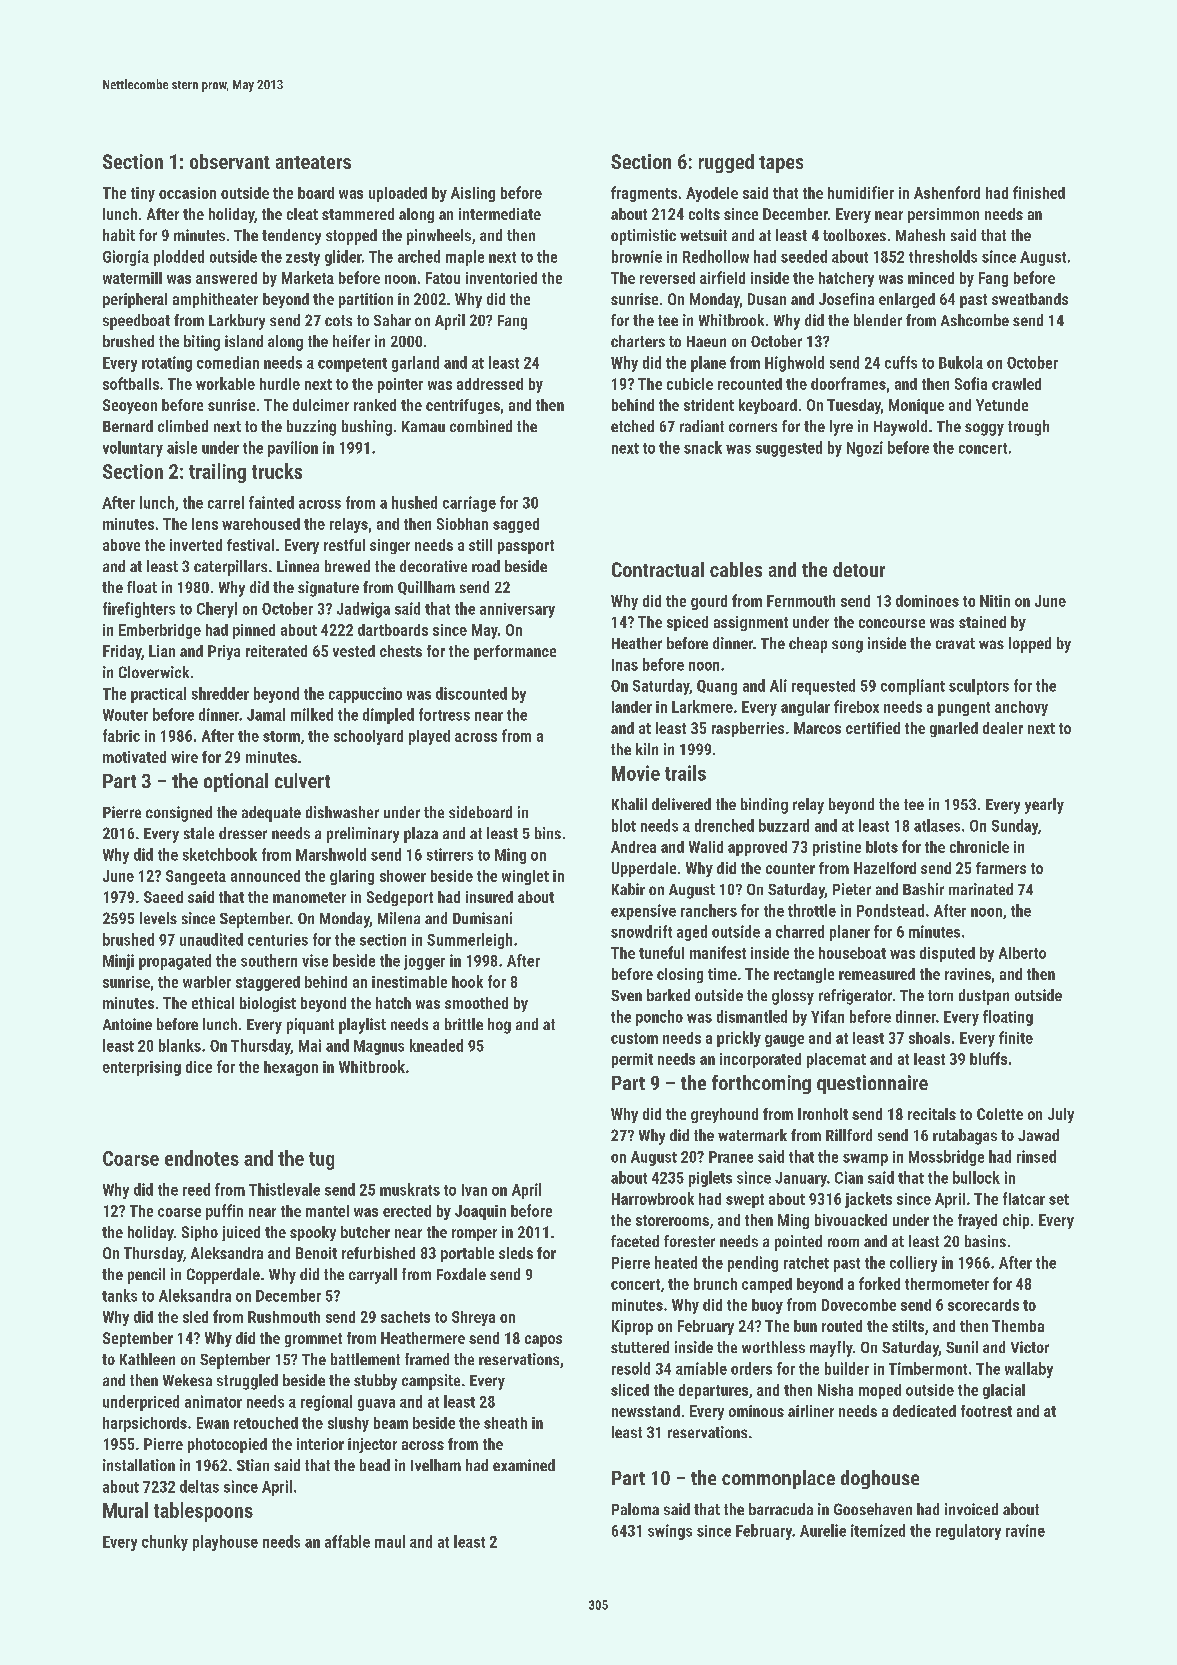 The height and width of the image is (1665, 1177). I want to click on discounted, so click(471, 693).
